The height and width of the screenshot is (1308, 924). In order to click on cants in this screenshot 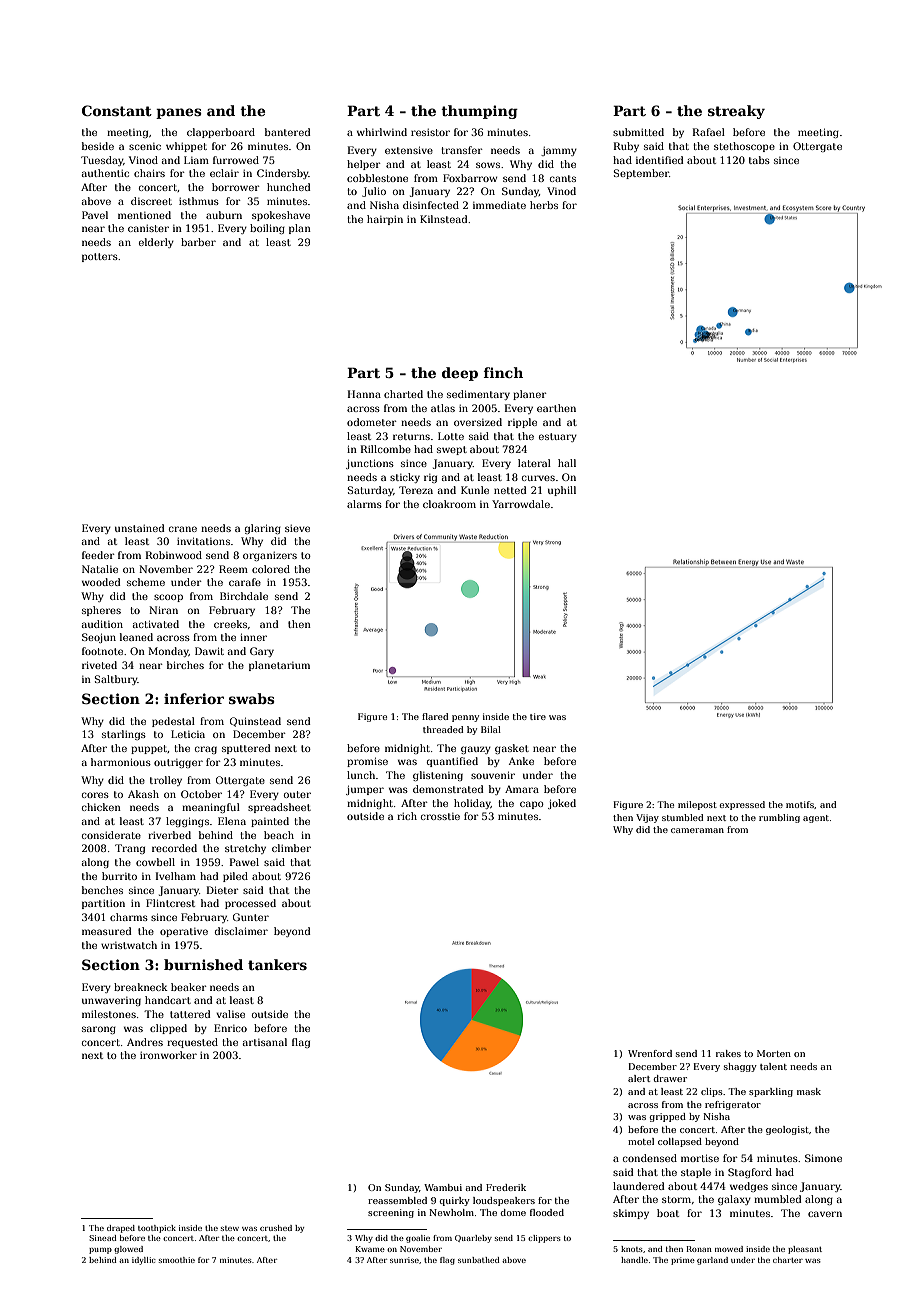, I will do `click(563, 178)`.
